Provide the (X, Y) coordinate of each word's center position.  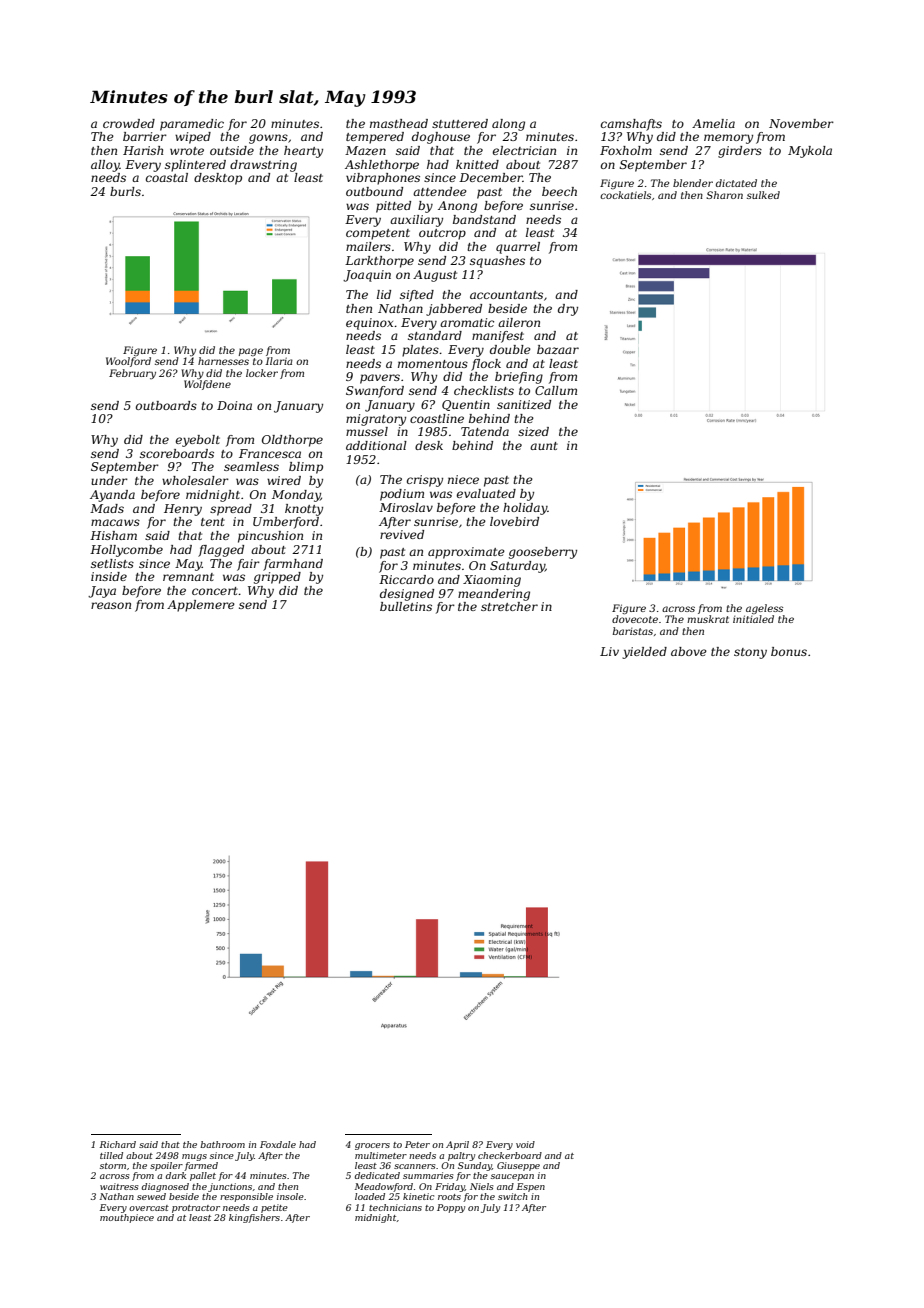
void (525, 1144)
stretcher (509, 606)
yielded (644, 653)
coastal (167, 177)
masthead (399, 123)
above (689, 651)
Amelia (713, 123)
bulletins (406, 606)
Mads (107, 508)
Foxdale (278, 1144)
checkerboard (510, 1155)
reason (111, 605)
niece (463, 479)
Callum (556, 390)
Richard (118, 1144)
